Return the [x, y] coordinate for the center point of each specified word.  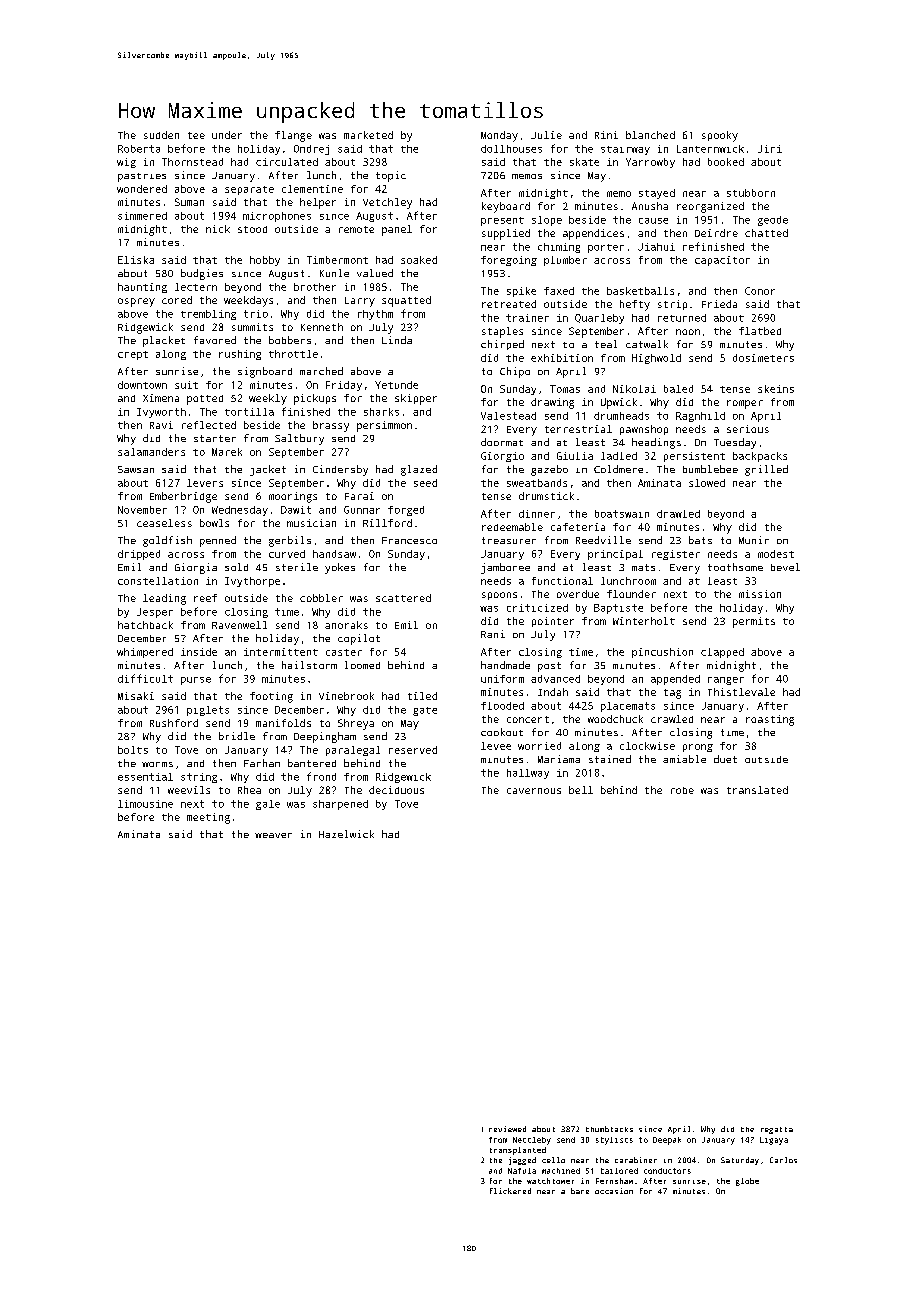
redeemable [512, 527]
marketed [368, 135]
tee [196, 135]
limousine [145, 804]
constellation [158, 581]
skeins [776, 389]
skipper [416, 399]
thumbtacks [609, 1129]
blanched [650, 135]
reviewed [507, 1129]
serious [748, 429]
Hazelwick [346, 834]
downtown [142, 385]
